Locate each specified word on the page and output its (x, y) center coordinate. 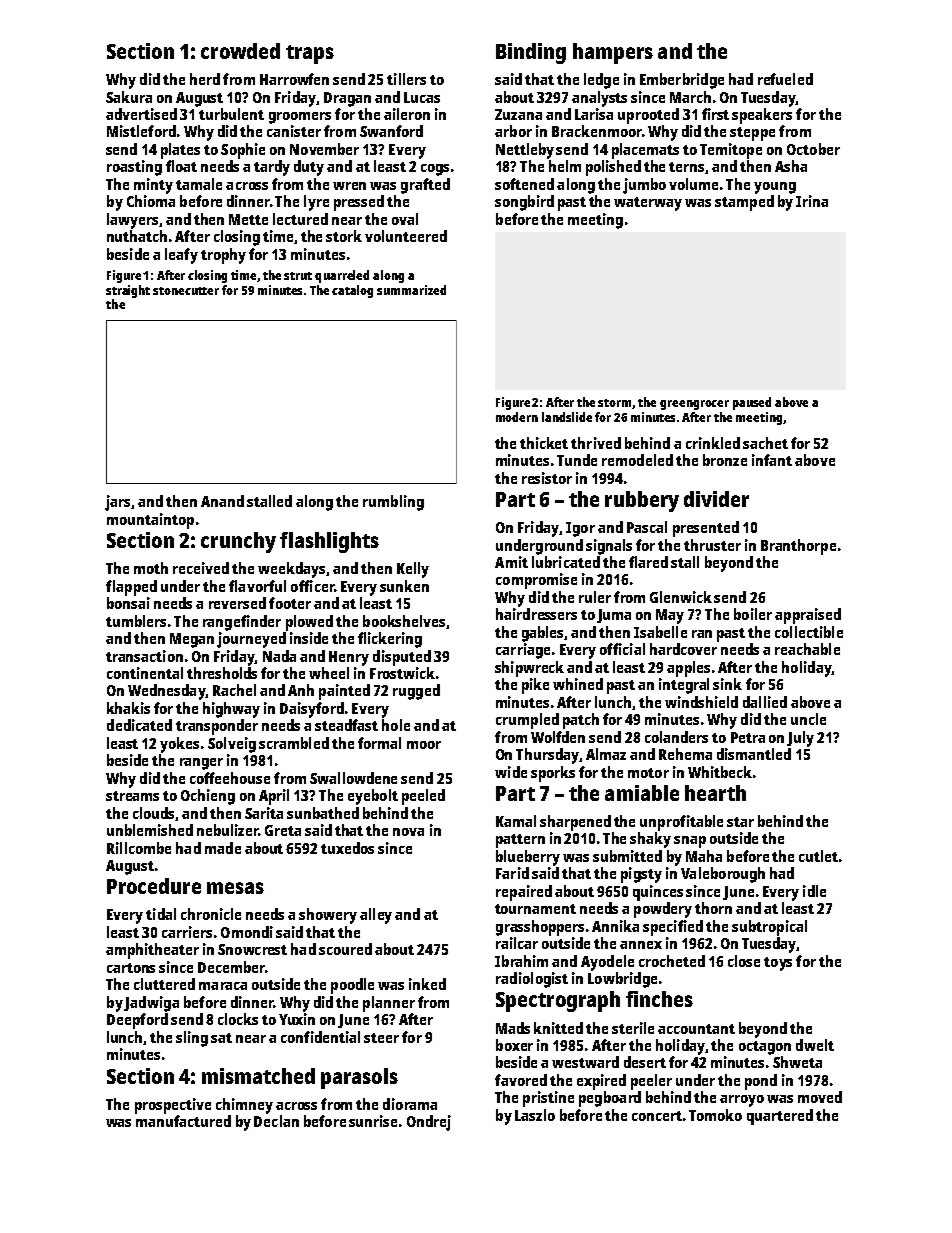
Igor (580, 529)
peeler (651, 1082)
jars (117, 503)
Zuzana (518, 114)
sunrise (373, 1121)
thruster (712, 545)
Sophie (243, 151)
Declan (276, 1121)
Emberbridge (682, 81)
